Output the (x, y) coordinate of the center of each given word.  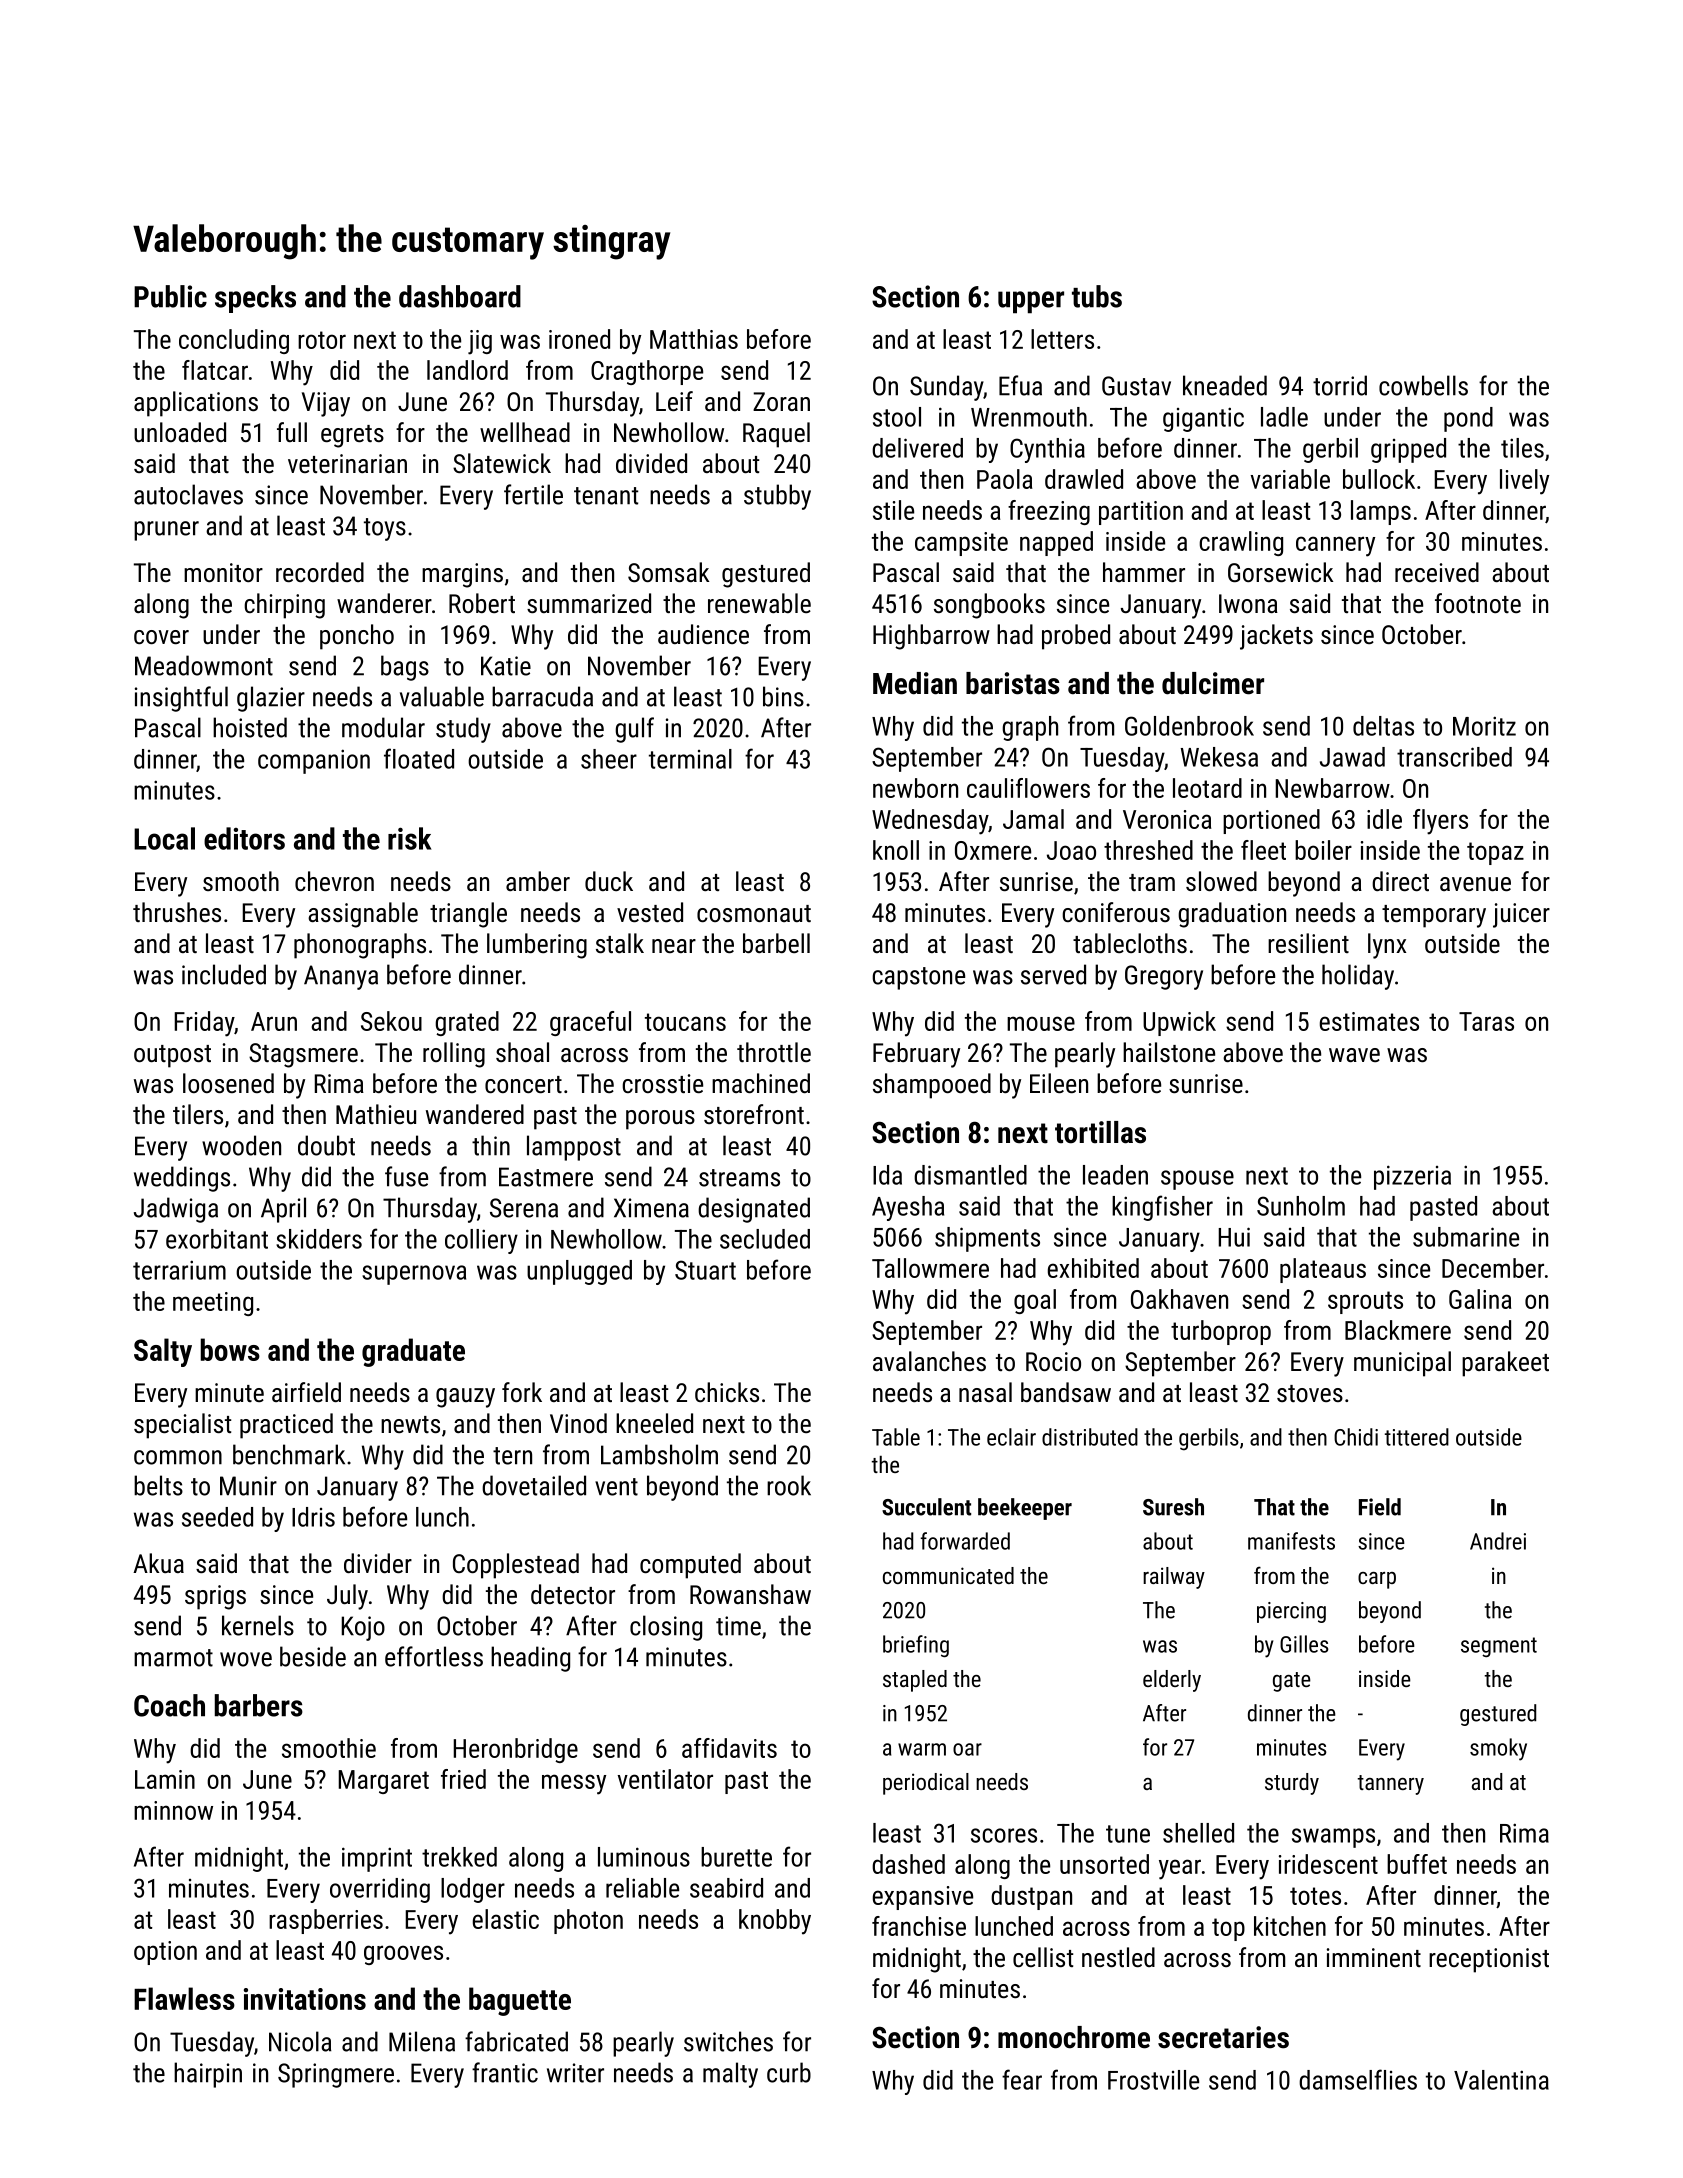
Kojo (363, 1628)
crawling (1241, 543)
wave (1354, 1055)
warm (922, 1749)
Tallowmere (930, 1268)
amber (538, 881)
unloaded (180, 432)
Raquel (776, 435)
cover (161, 637)
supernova (414, 1275)
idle (1384, 819)
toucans (685, 1022)
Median (915, 683)
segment (1499, 1647)
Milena (422, 2041)
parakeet (1505, 1364)
